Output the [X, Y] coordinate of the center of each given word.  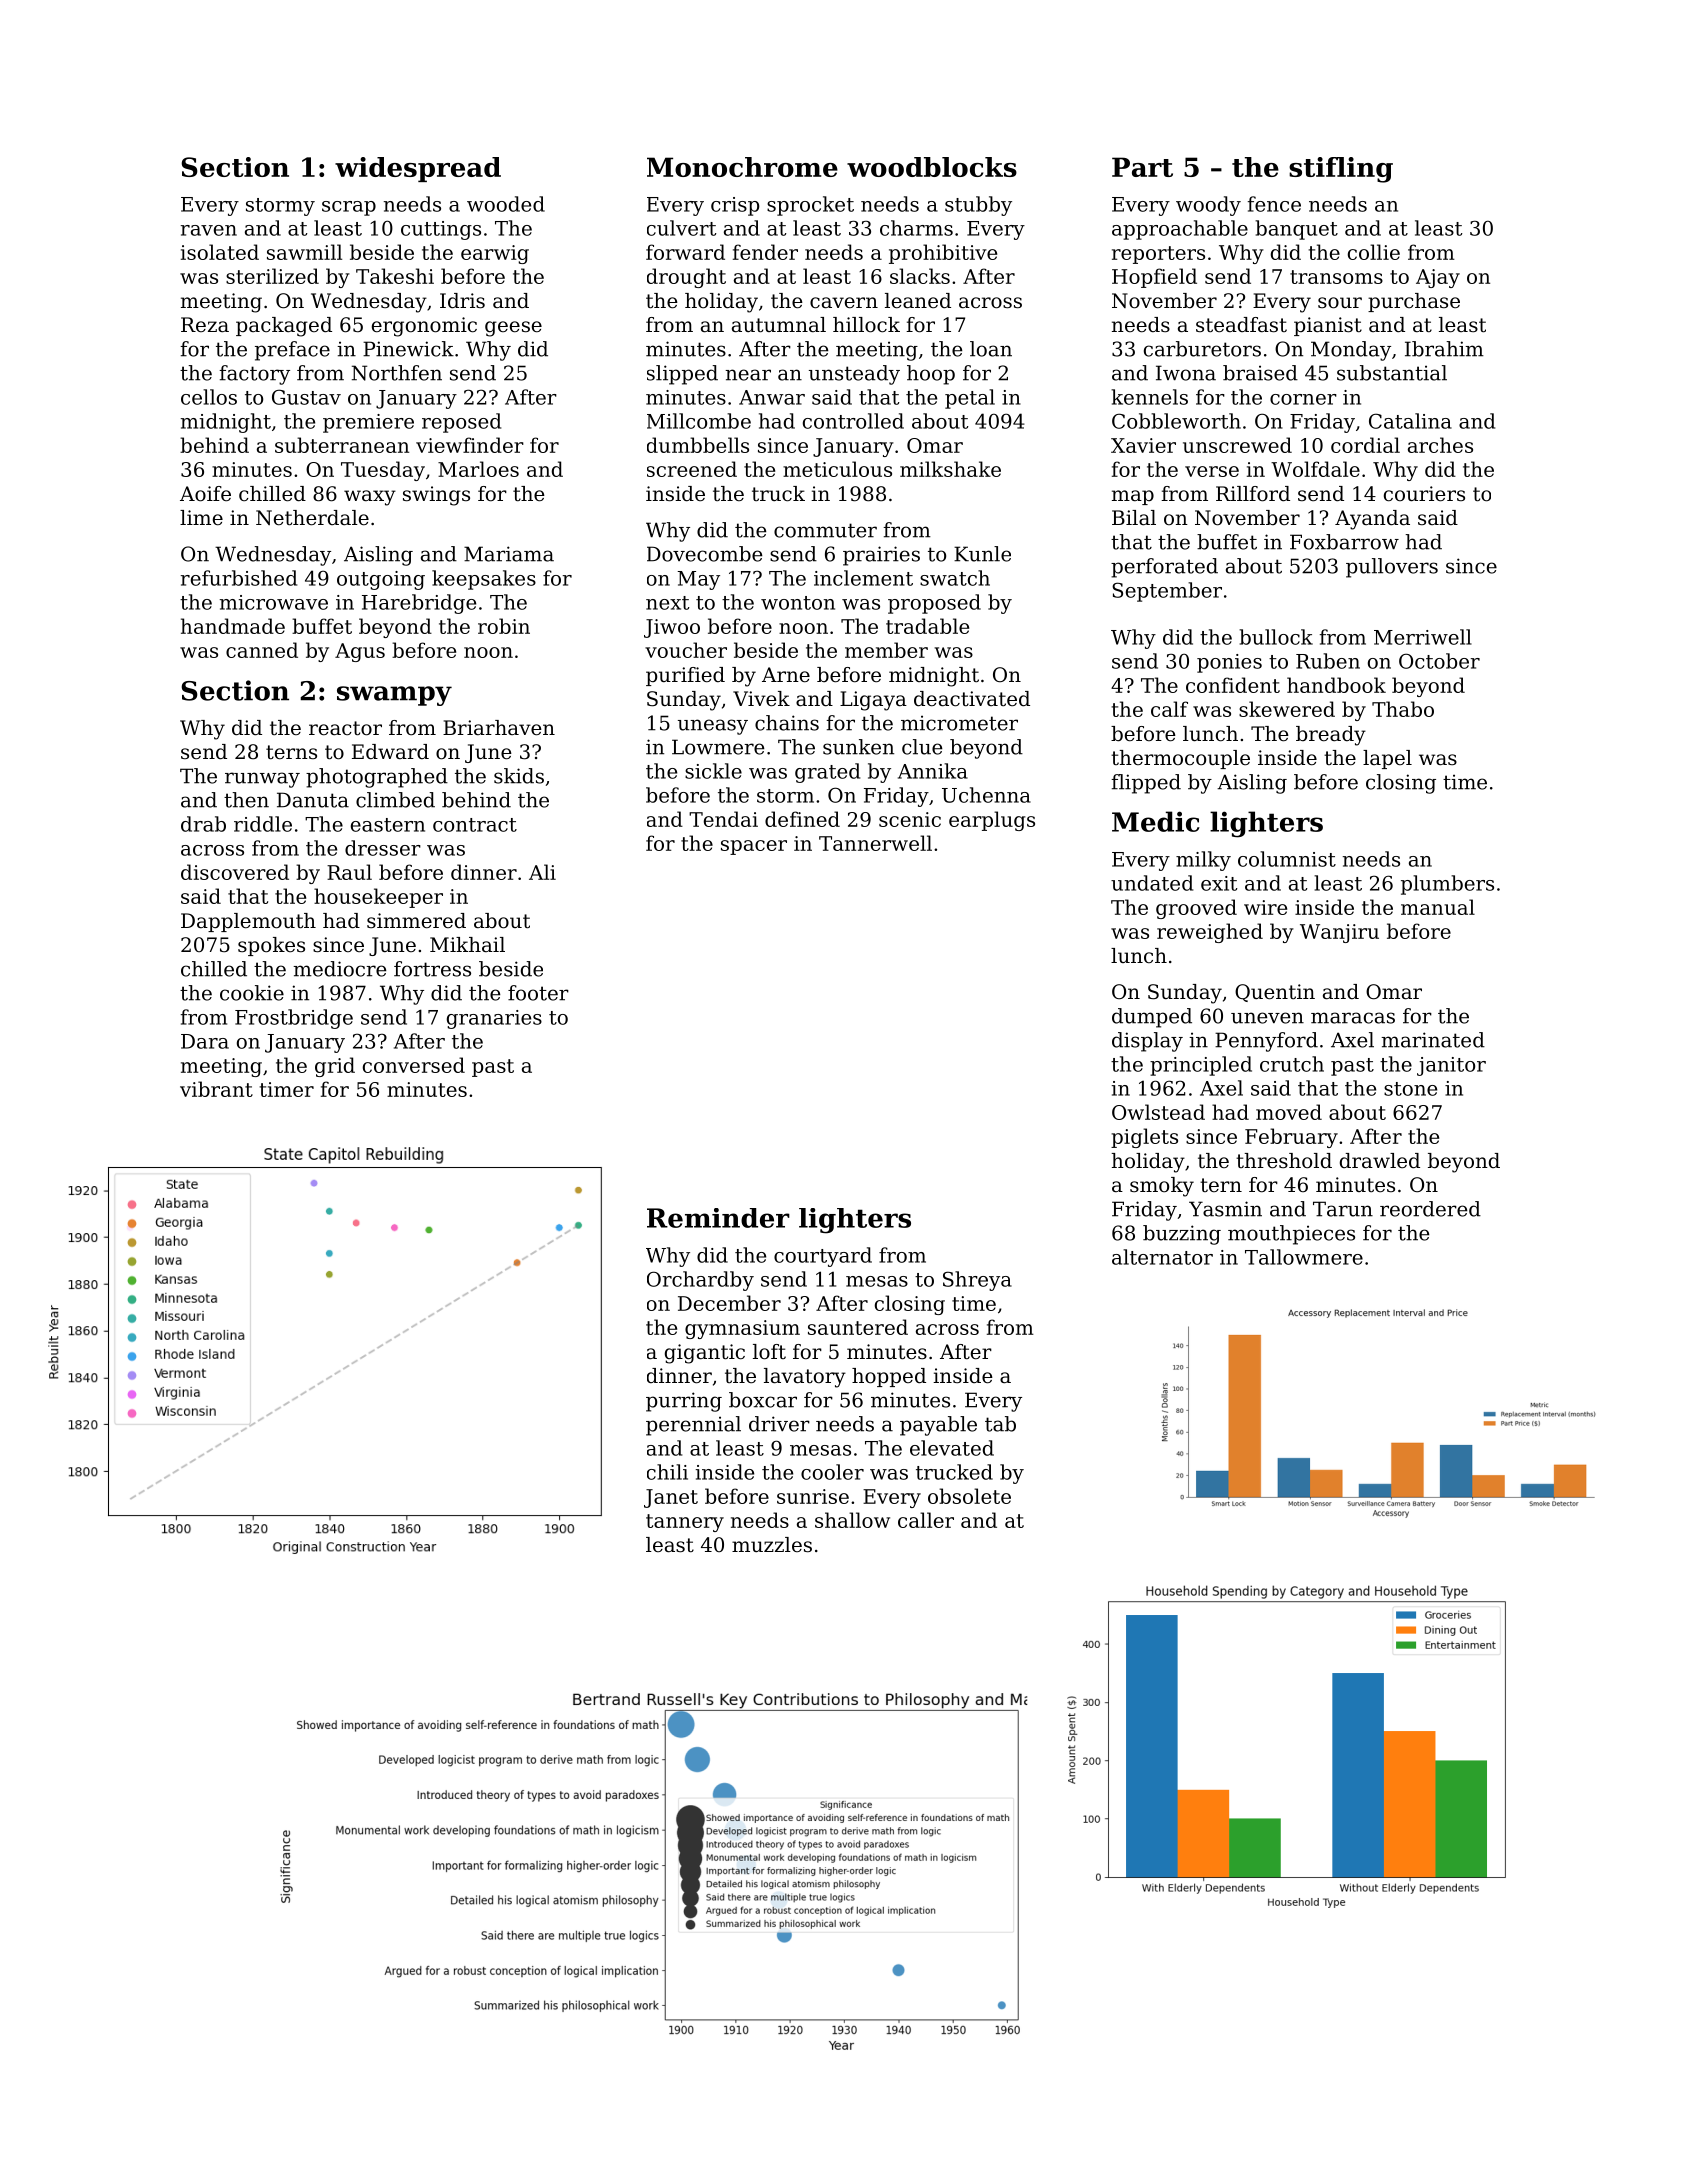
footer [538, 993]
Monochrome [742, 167]
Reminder [718, 1218]
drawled [1380, 1161]
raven [209, 230]
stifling [1341, 170]
